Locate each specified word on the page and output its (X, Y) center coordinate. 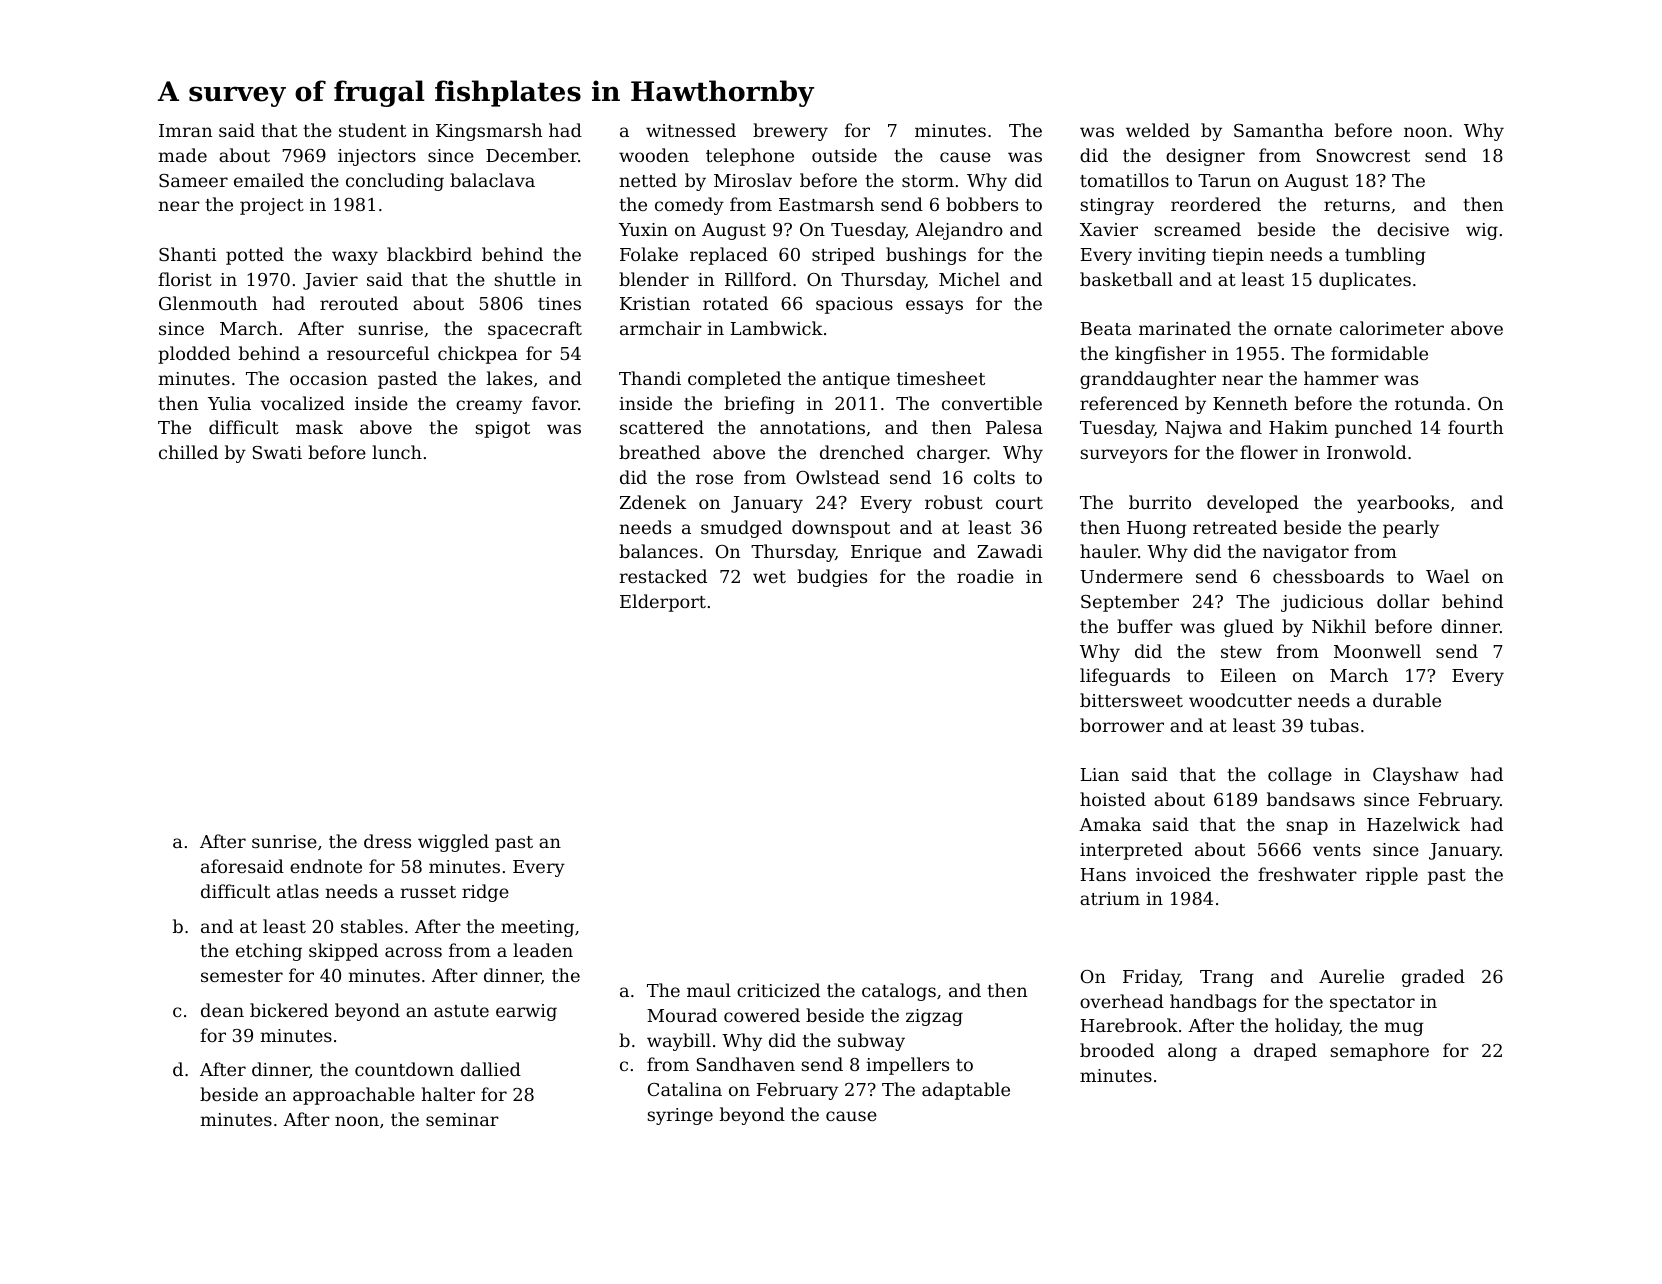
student (372, 130)
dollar (1403, 601)
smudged (741, 529)
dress (387, 841)
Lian (1100, 774)
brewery (790, 132)
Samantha (1279, 130)
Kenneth (1250, 403)
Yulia (229, 403)
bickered (289, 1010)
